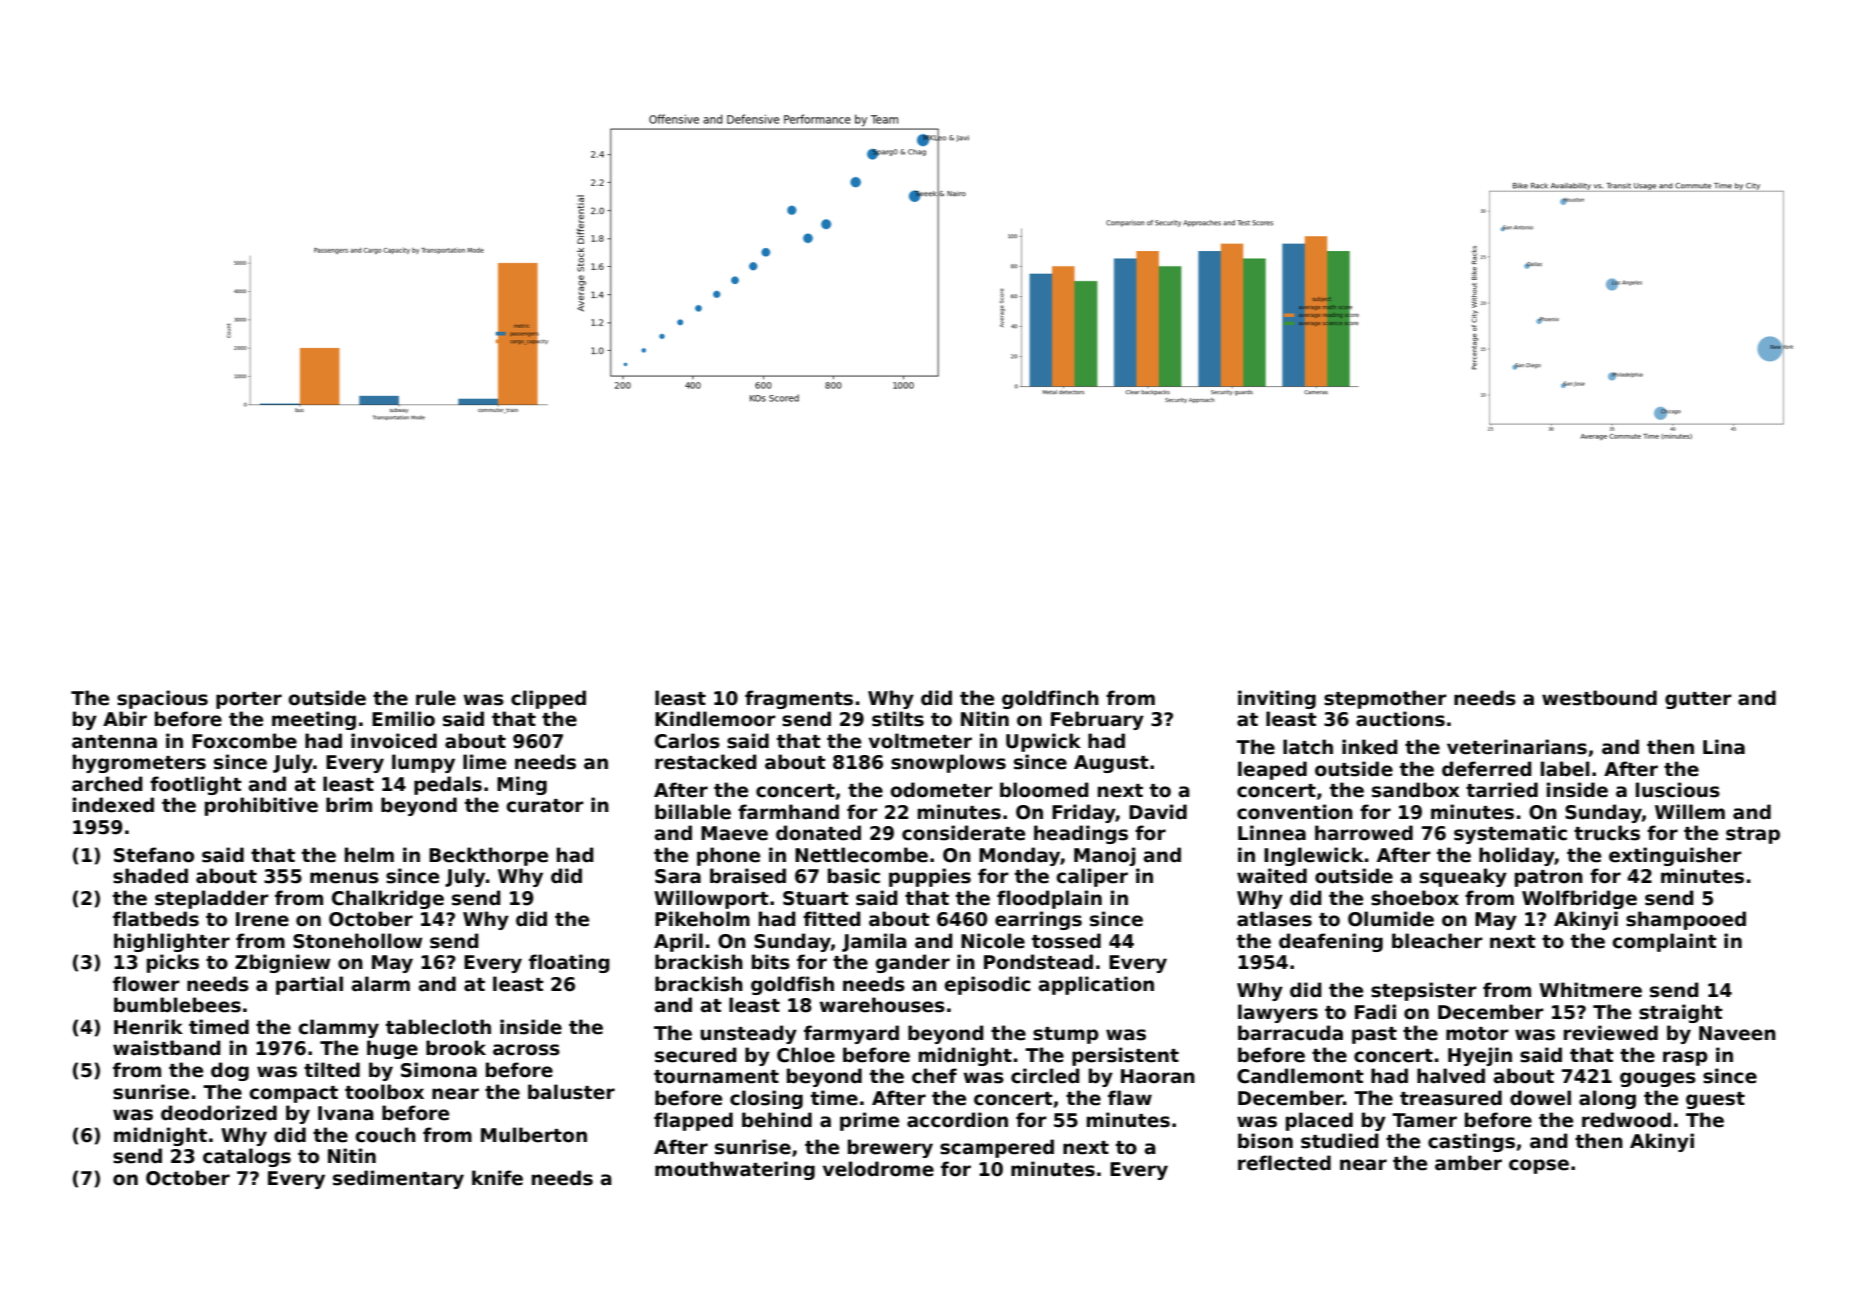 Image resolution: width=1855 pixels, height=1311 pixels. Describe the element at coordinates (1375, 1012) in the screenshot. I see `Fadi` at that location.
